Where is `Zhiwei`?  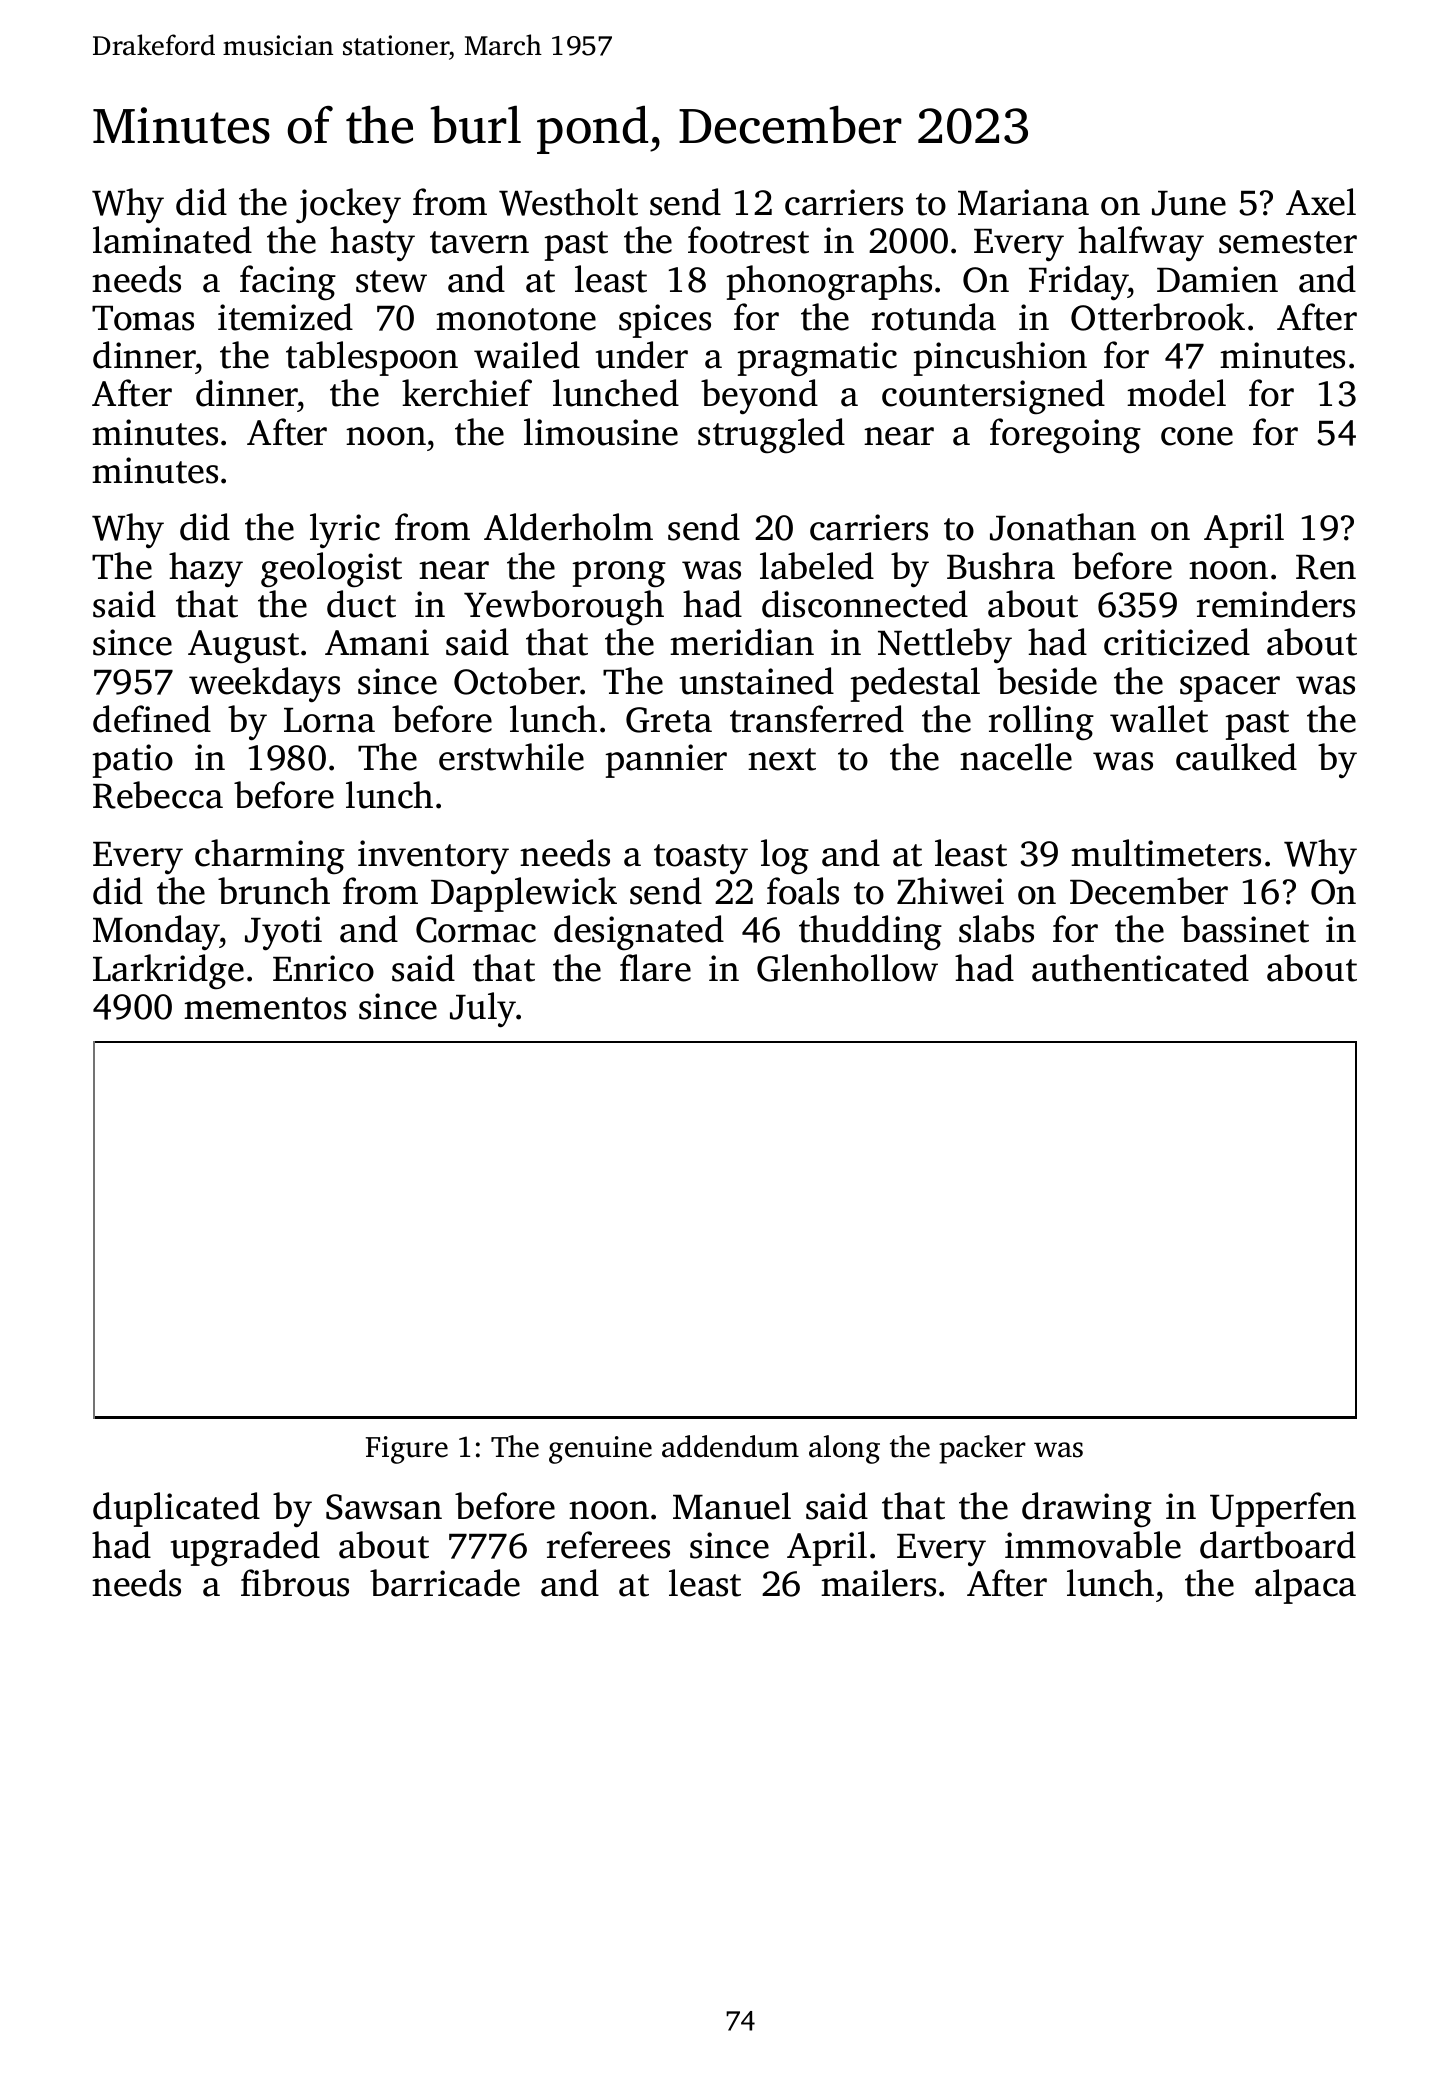 Zhiwei is located at coordinates (950, 891).
